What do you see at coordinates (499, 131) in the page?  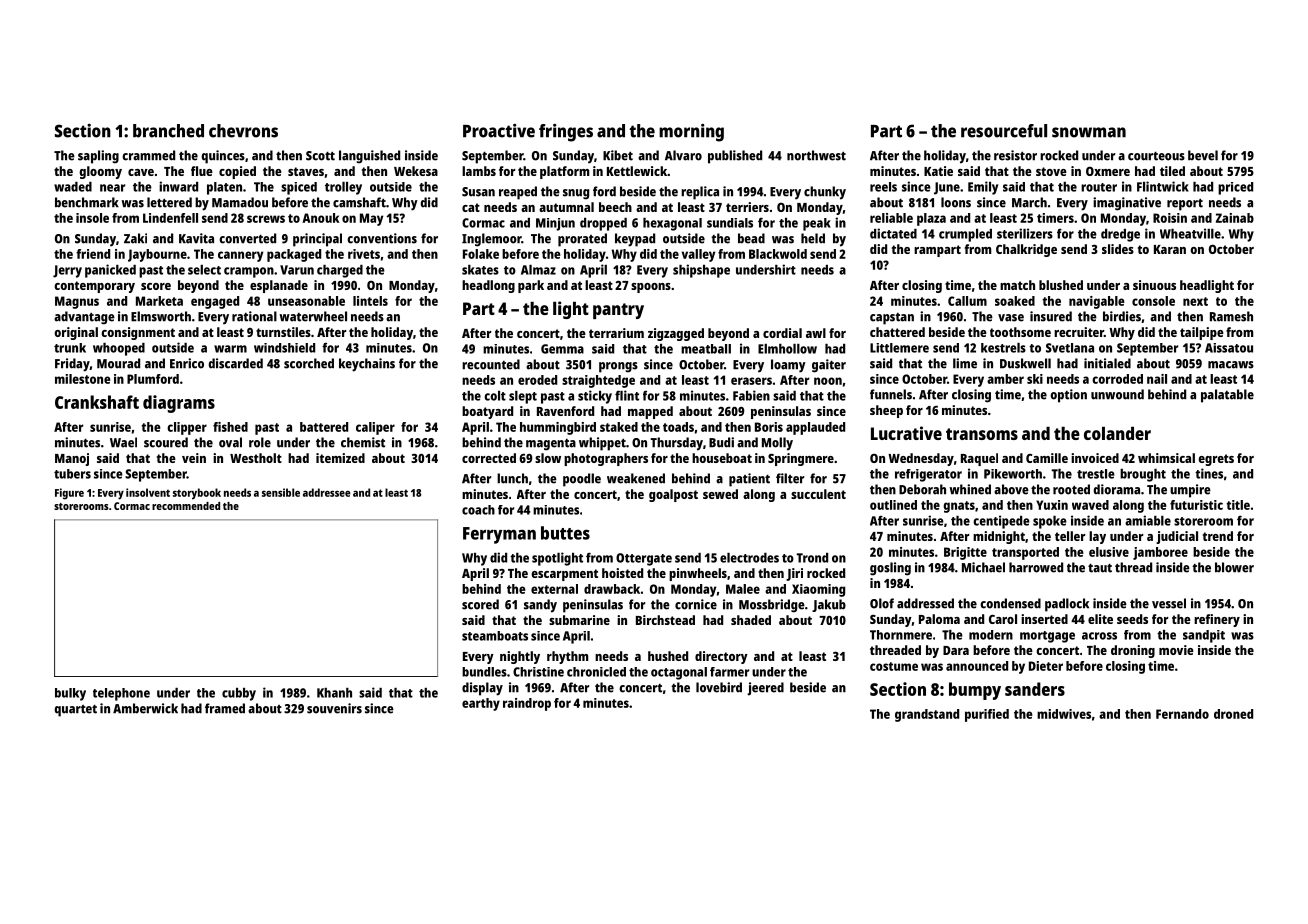 I see `Proactive` at bounding box center [499, 131].
